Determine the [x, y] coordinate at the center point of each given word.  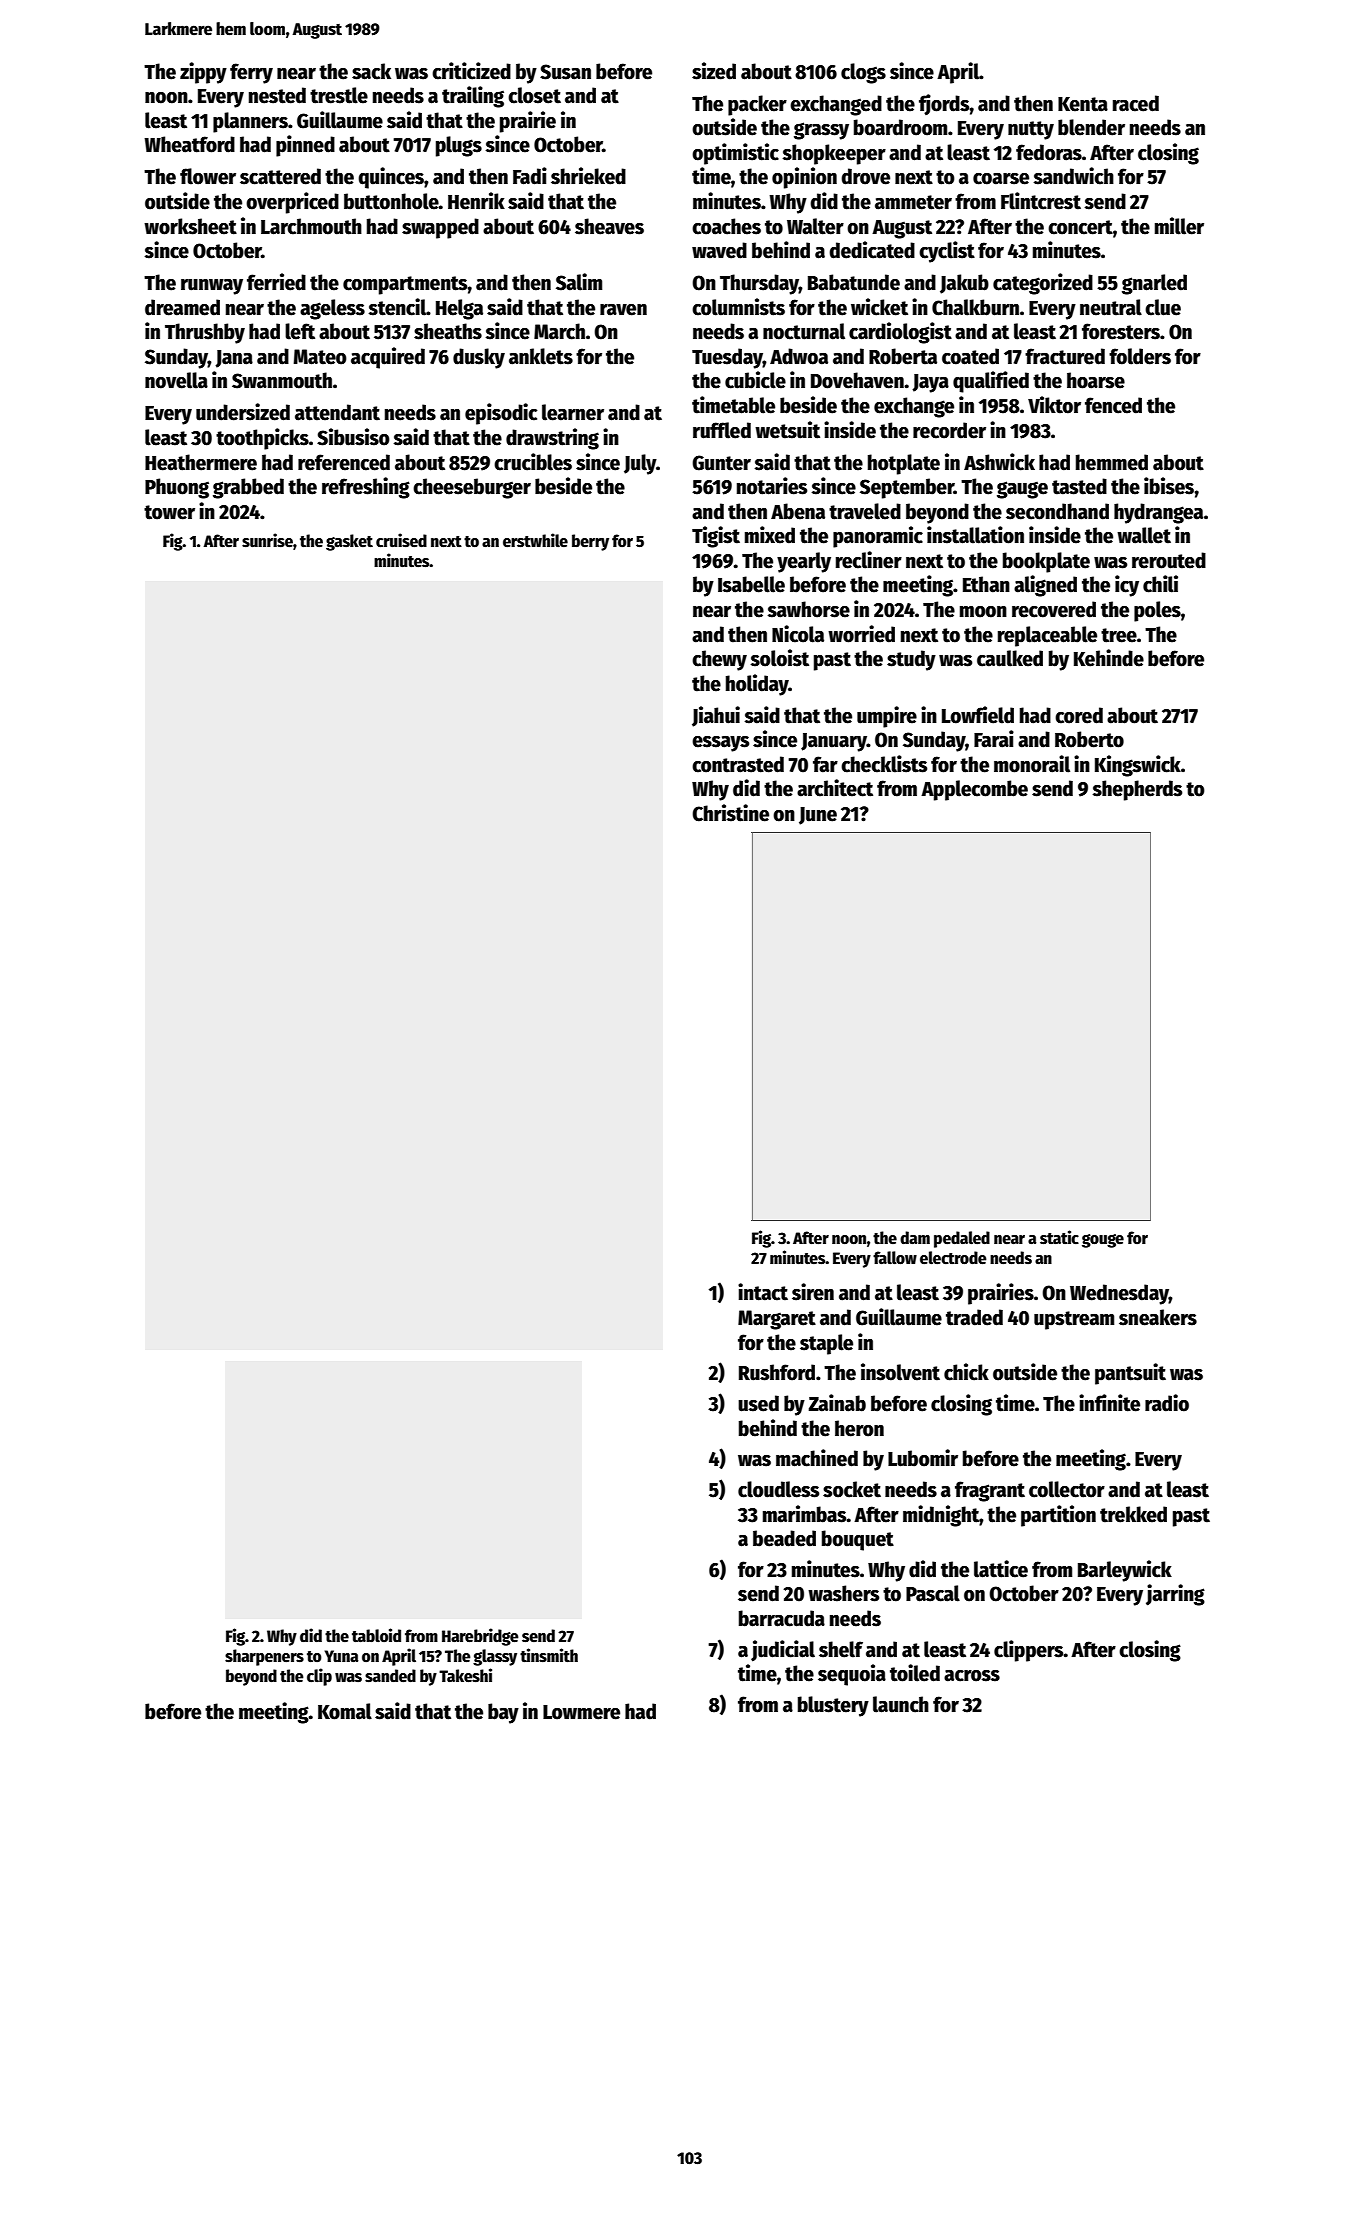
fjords [944, 104]
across [972, 1676]
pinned [305, 146]
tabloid [376, 1635]
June [818, 816]
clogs [863, 73]
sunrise [267, 540]
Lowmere [581, 1712]
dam [915, 1237]
